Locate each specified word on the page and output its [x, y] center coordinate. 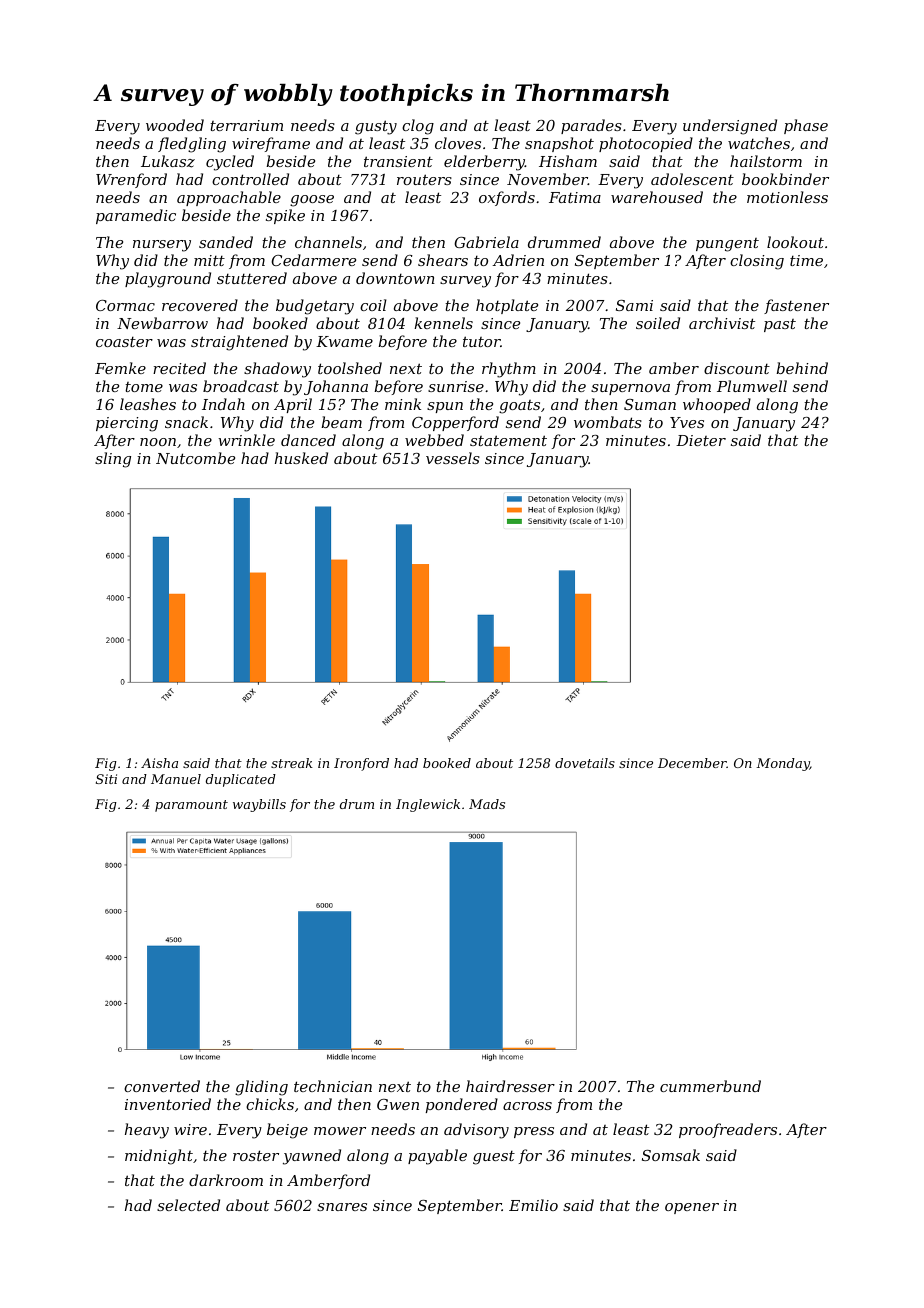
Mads [487, 804]
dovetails [585, 763]
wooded [175, 125]
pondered [462, 1105]
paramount [191, 806]
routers [424, 179]
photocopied [646, 144]
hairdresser [510, 1086]
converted [162, 1086]
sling [113, 460]
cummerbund [710, 1086]
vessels [453, 458]
